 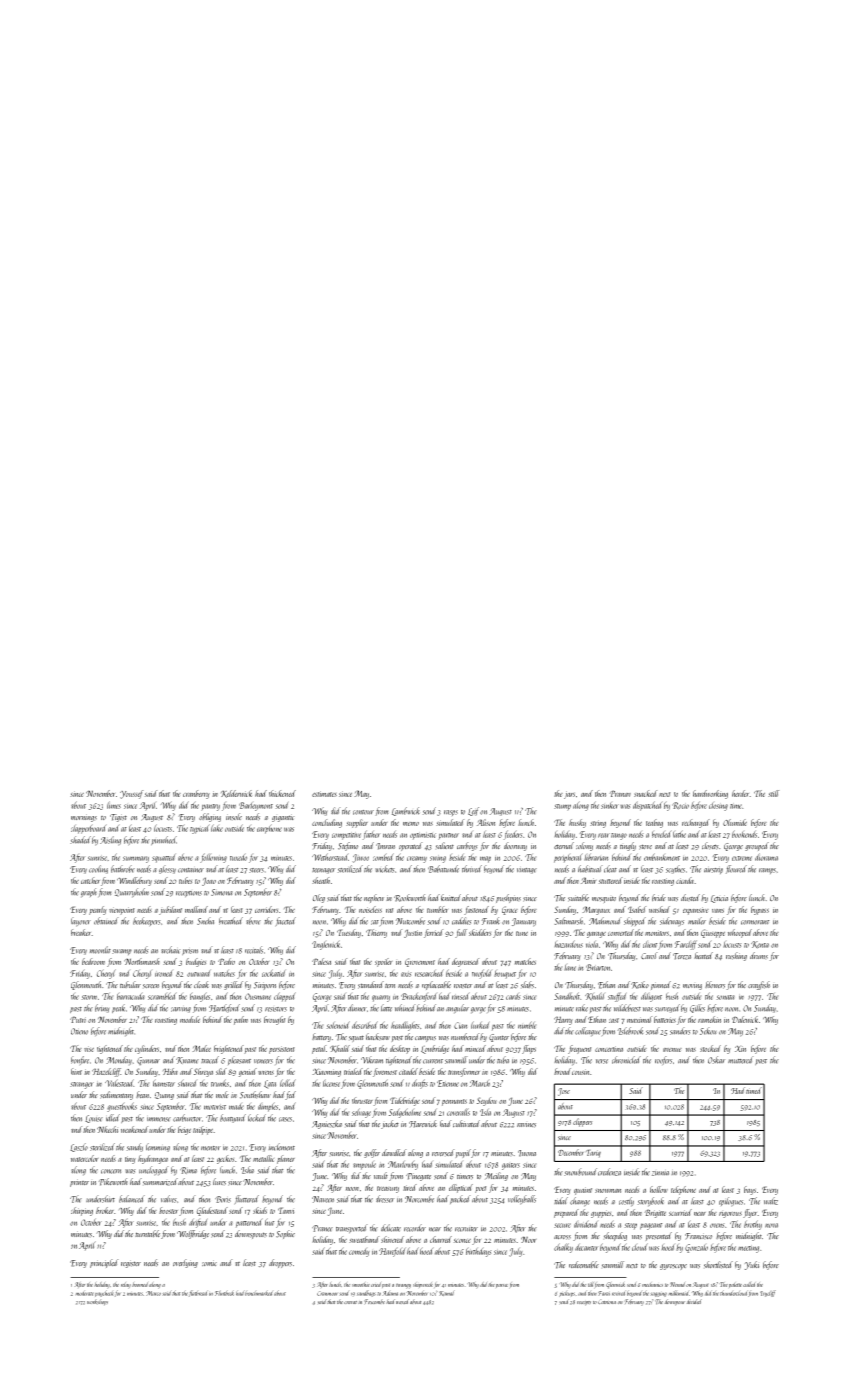 What do you see at coordinates (660, 1173) in the screenshot?
I see `zinnia` at bounding box center [660, 1173].
